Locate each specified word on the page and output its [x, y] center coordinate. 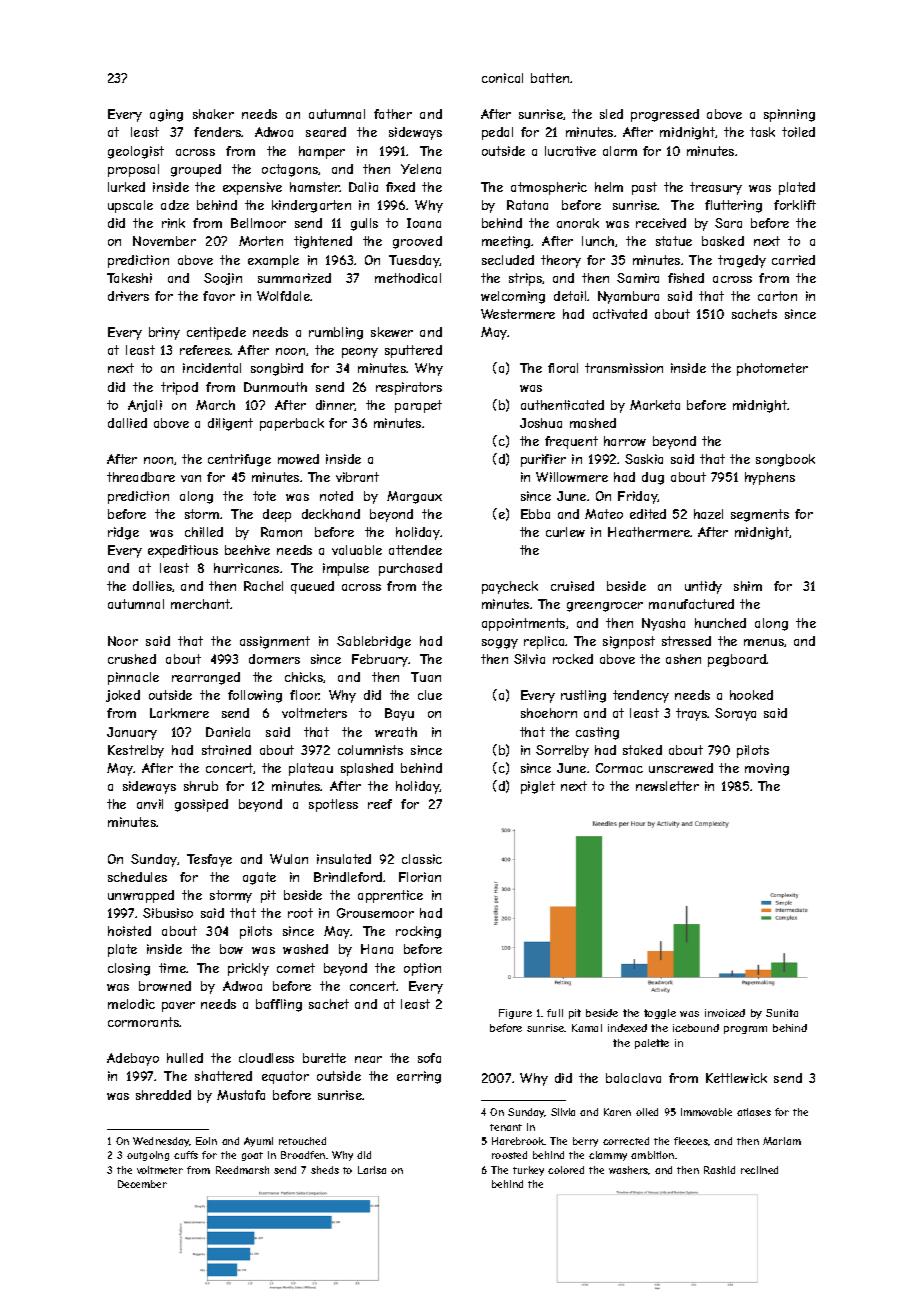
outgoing [148, 1156]
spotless [333, 805]
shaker [213, 114]
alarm [620, 151]
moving [767, 769]
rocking [418, 932]
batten [550, 78]
